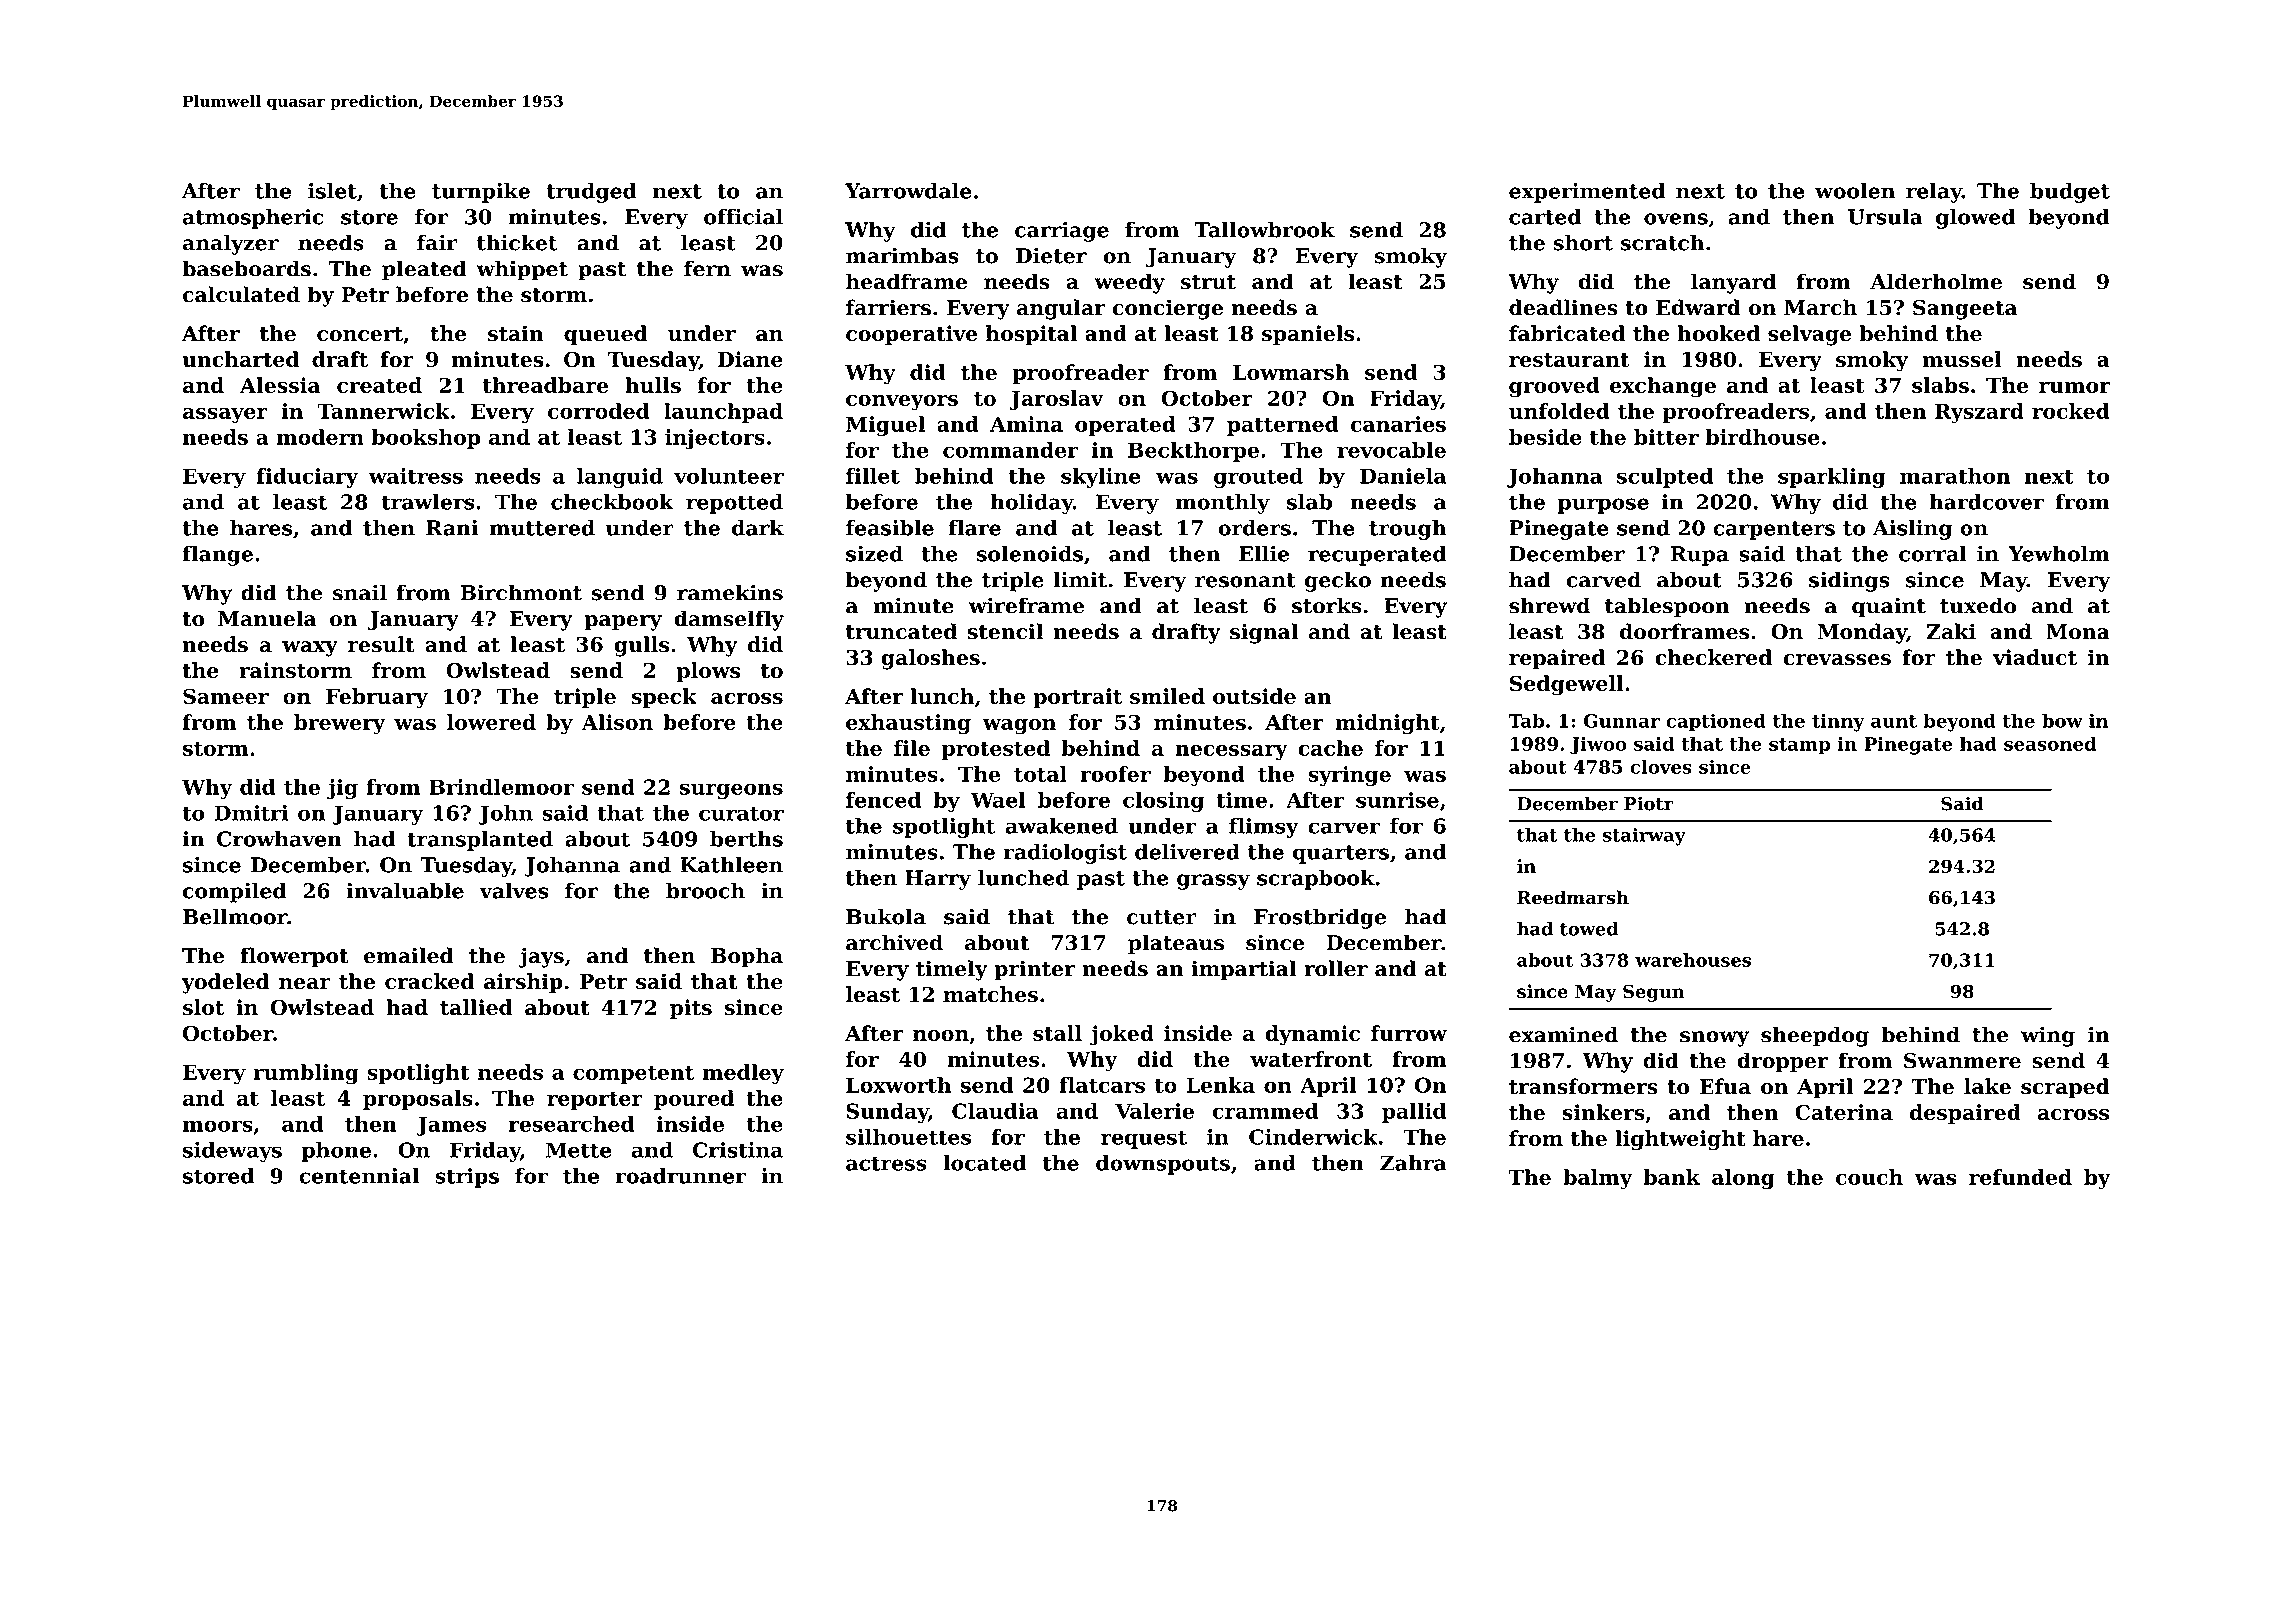 The width and height of the screenshot is (2292, 1620). I want to click on seasoned, so click(2050, 743).
